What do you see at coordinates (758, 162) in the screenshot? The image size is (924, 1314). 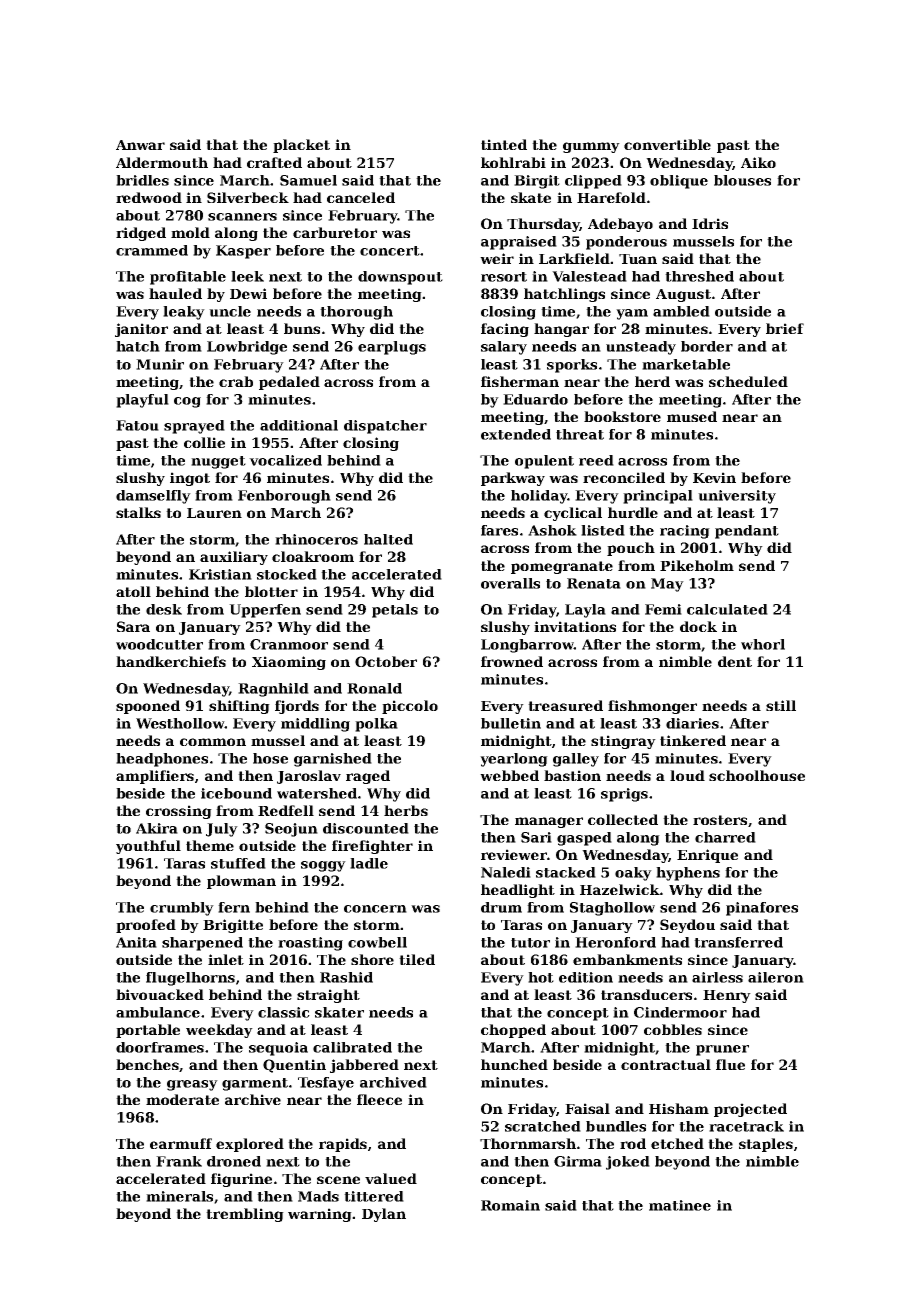 I see `Aiko` at bounding box center [758, 162].
